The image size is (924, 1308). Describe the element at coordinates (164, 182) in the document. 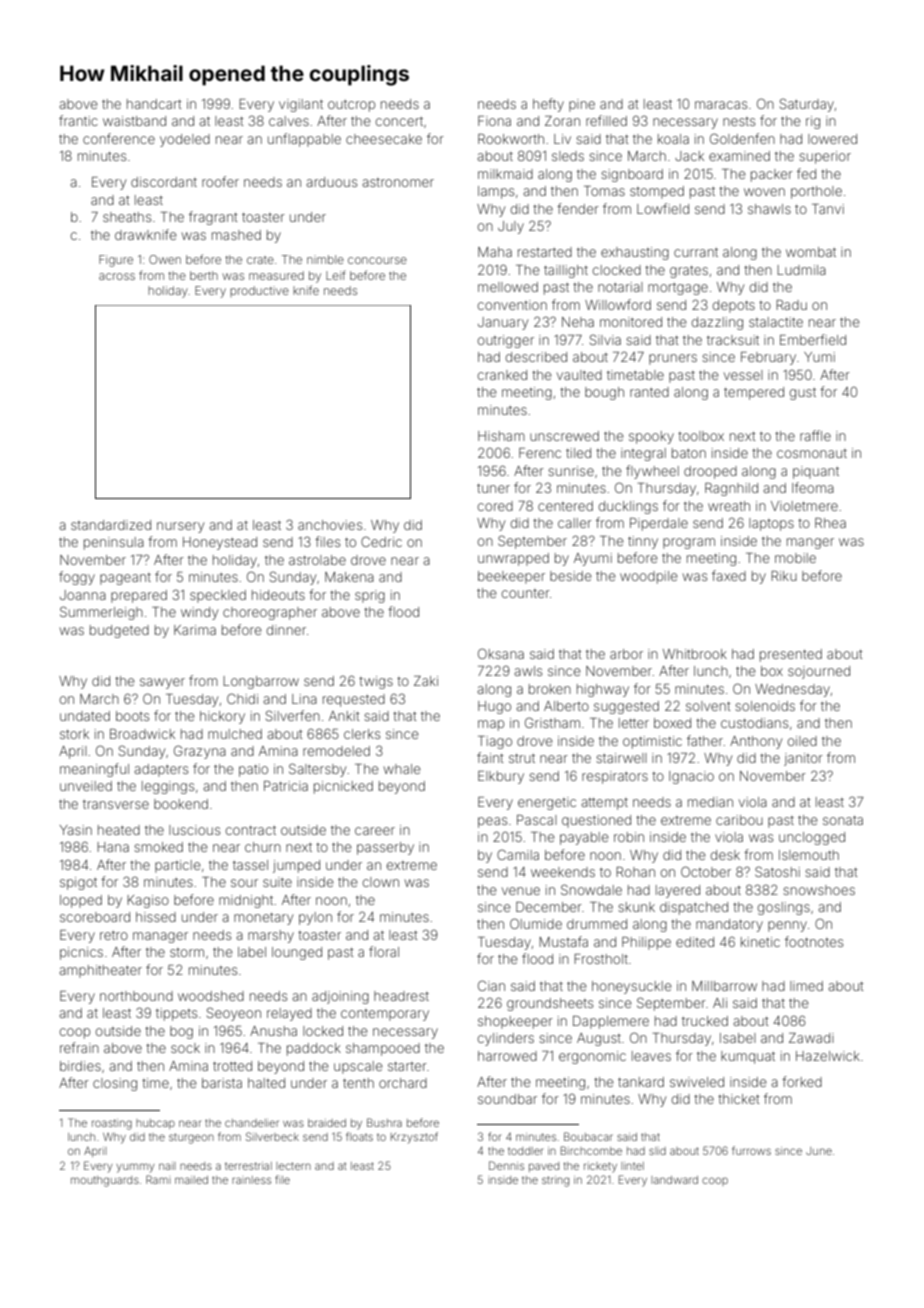

I see `discordant` at that location.
